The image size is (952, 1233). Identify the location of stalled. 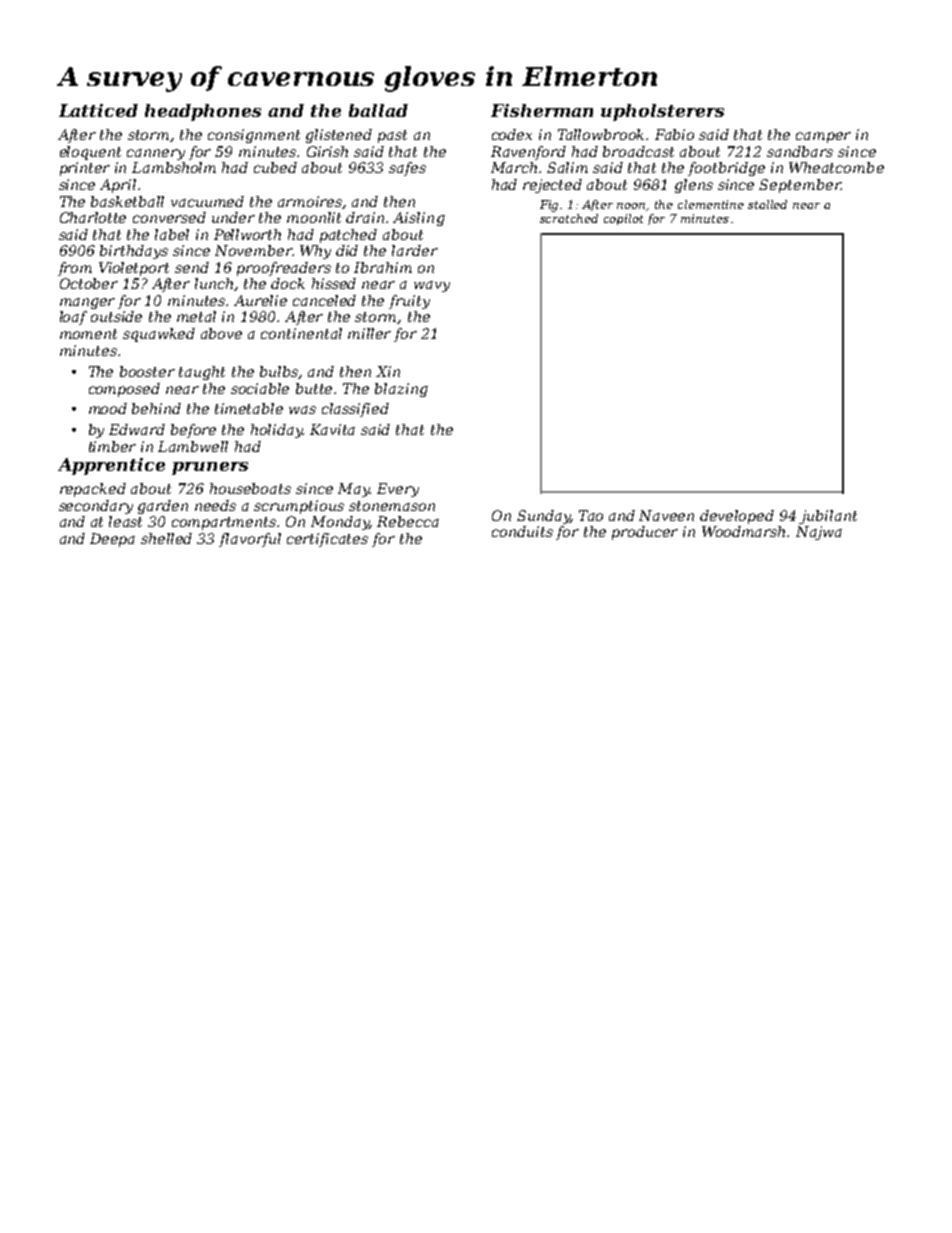
(767, 204).
